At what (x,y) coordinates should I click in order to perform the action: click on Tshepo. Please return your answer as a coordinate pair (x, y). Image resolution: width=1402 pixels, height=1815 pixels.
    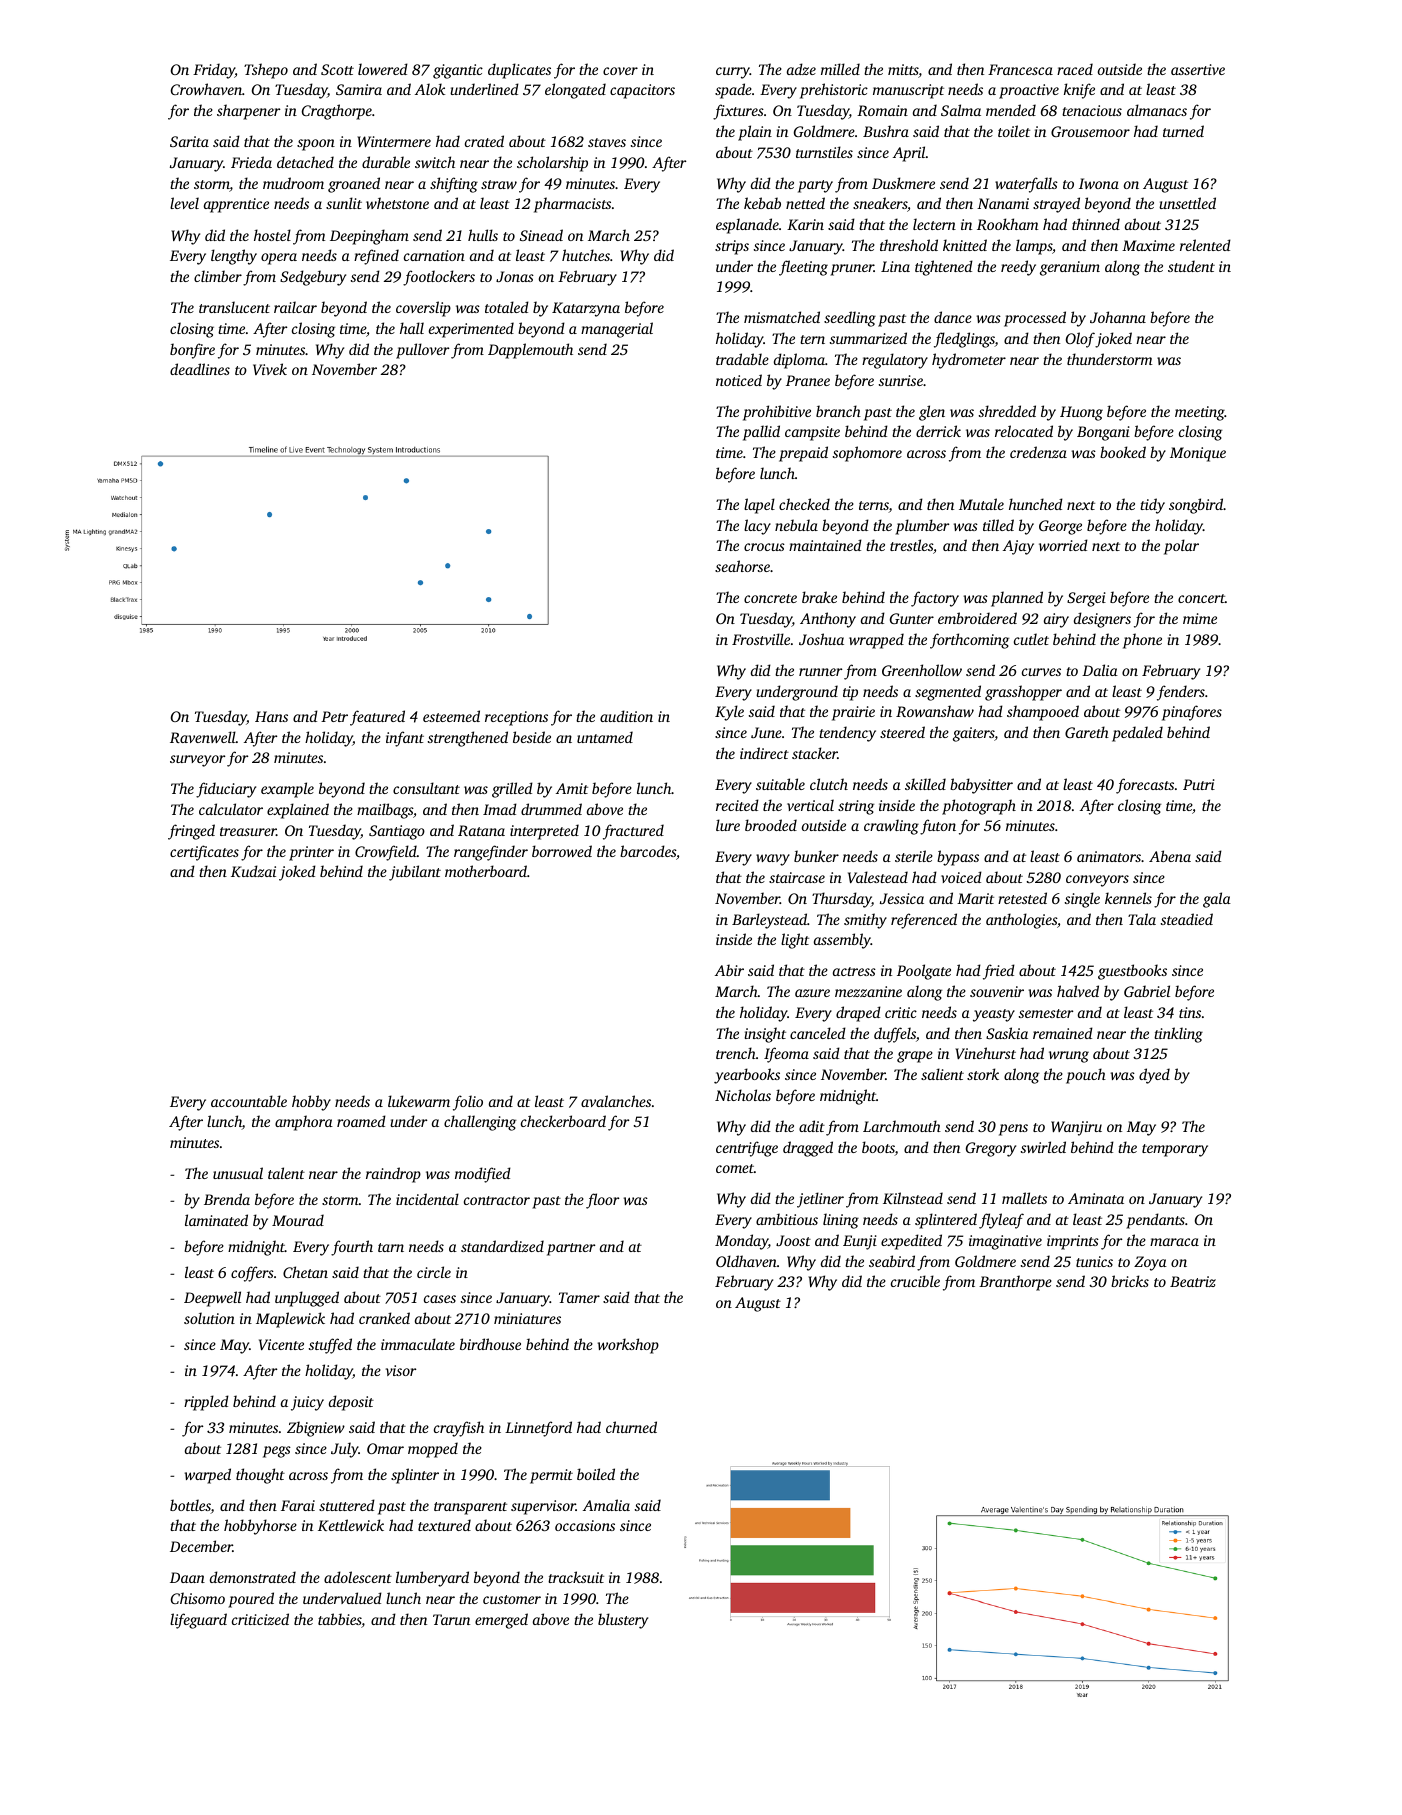
    Looking at the image, I should click on (266, 71).
